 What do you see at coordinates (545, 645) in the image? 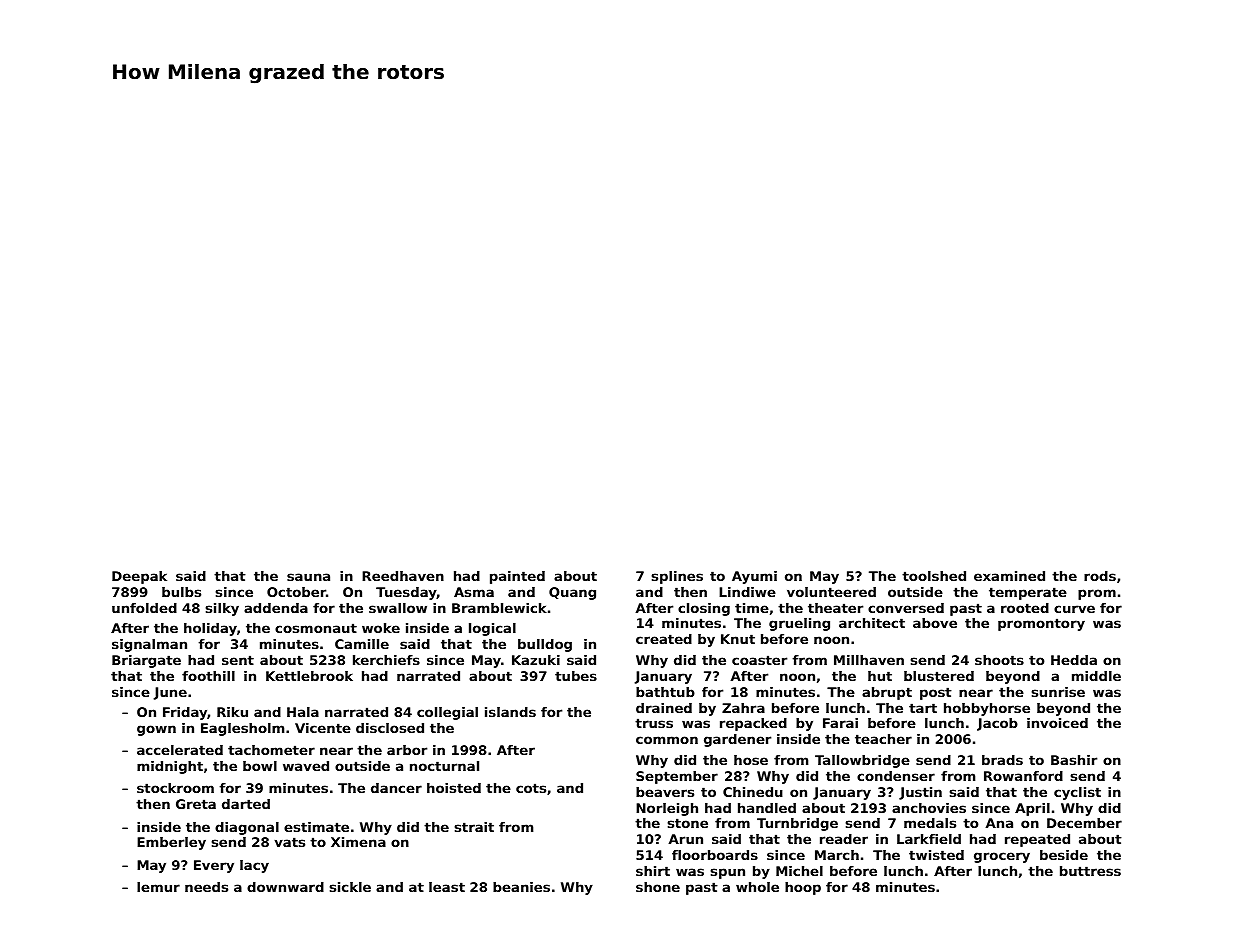
I see `bulldog` at bounding box center [545, 645].
